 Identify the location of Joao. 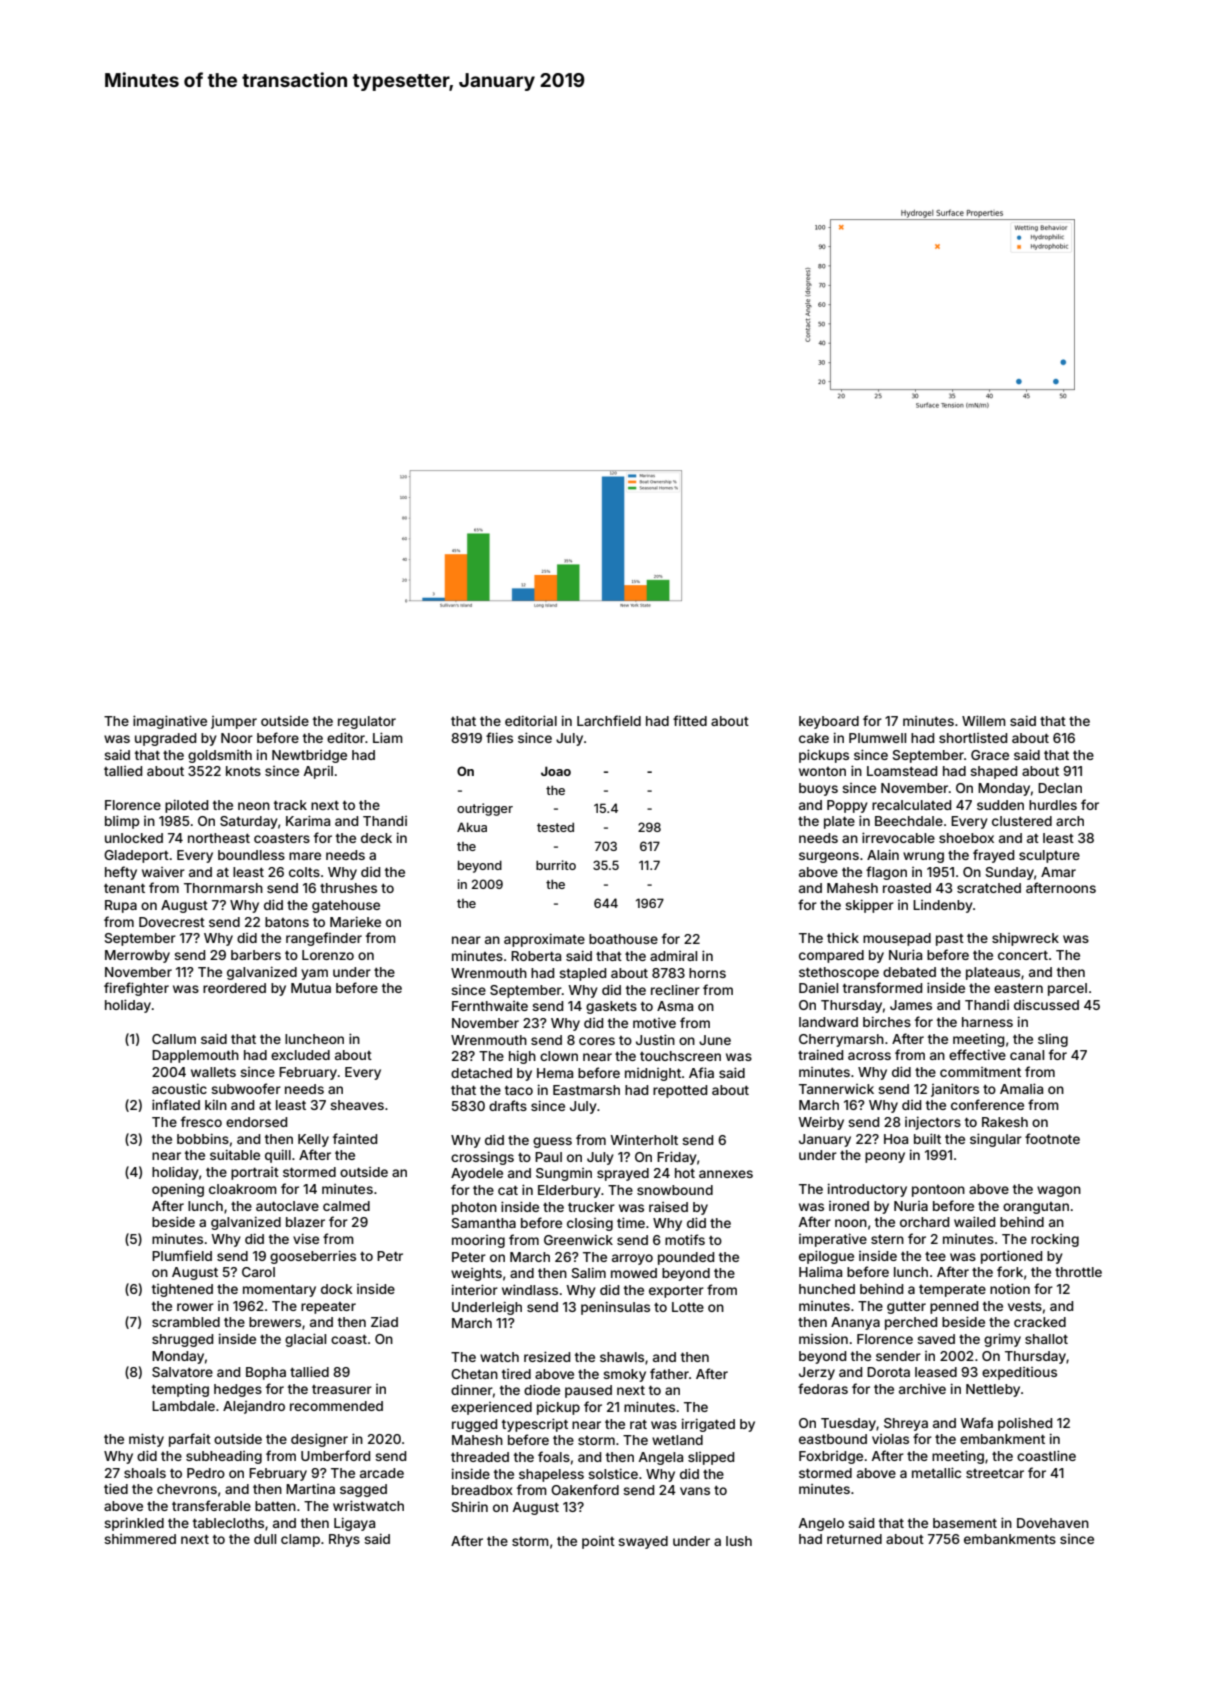
(556, 771).
